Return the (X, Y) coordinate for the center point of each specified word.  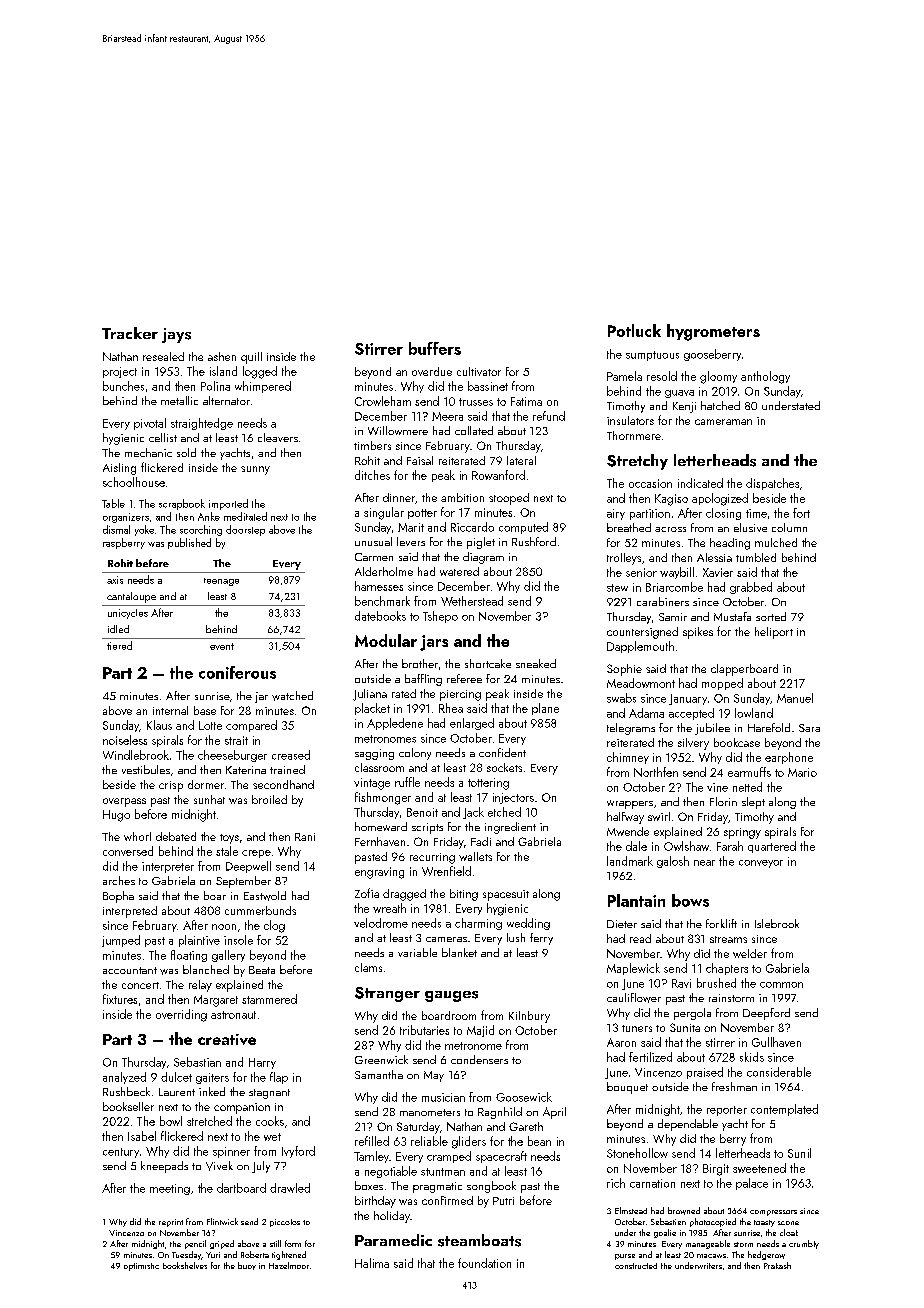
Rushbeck (126, 1091)
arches (119, 880)
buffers (435, 348)
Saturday (418, 1128)
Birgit (716, 1170)
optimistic (141, 1267)
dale (636, 846)
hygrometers (713, 332)
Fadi (481, 841)
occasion (650, 483)
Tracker (130, 333)
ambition (462, 497)
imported (228, 504)
